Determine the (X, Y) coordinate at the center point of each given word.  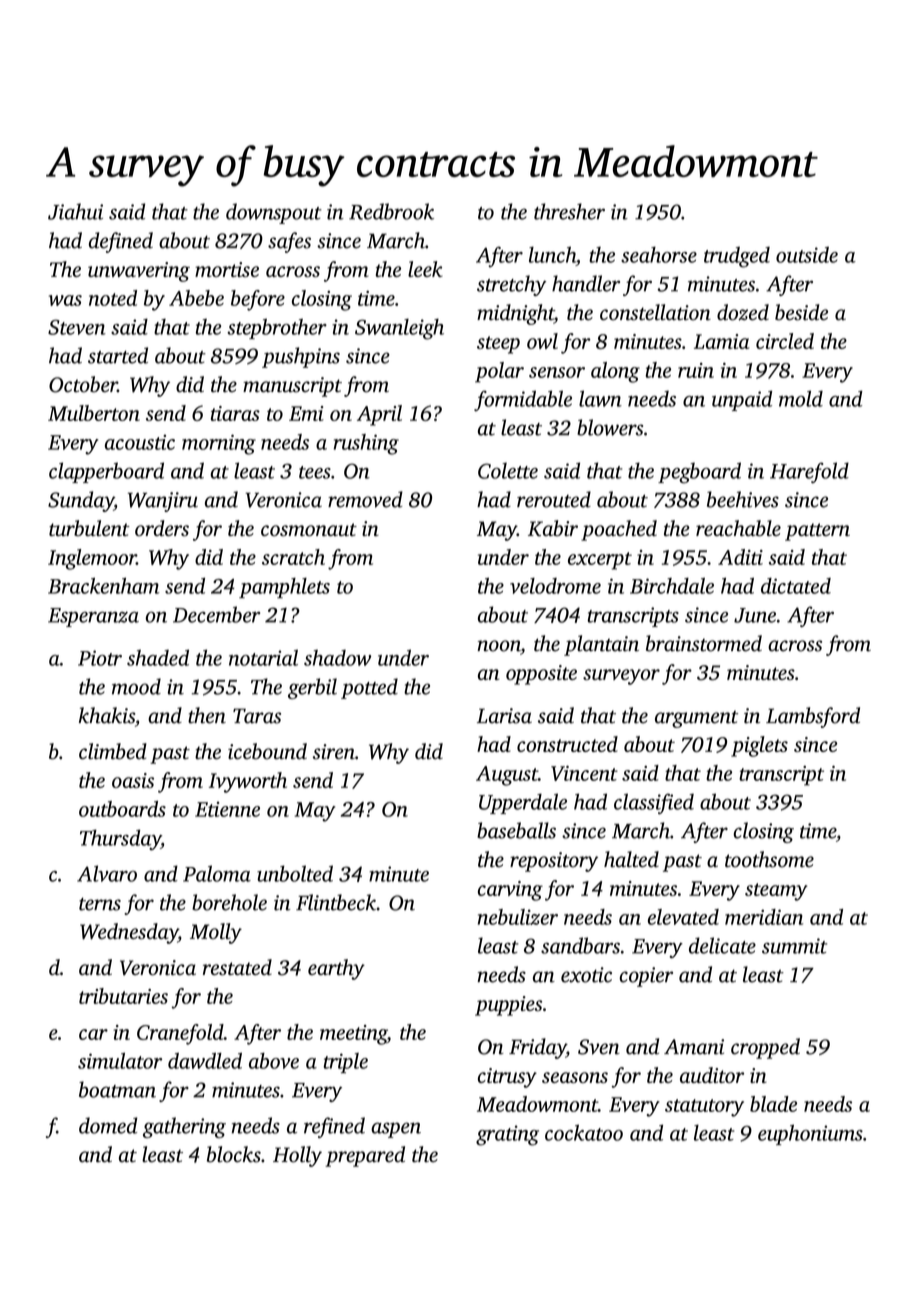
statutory (704, 1108)
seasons (575, 1077)
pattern (817, 532)
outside (807, 255)
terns (100, 904)
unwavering (139, 272)
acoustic (140, 442)
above (274, 1061)
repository (554, 862)
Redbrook (391, 211)
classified (654, 803)
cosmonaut (309, 530)
